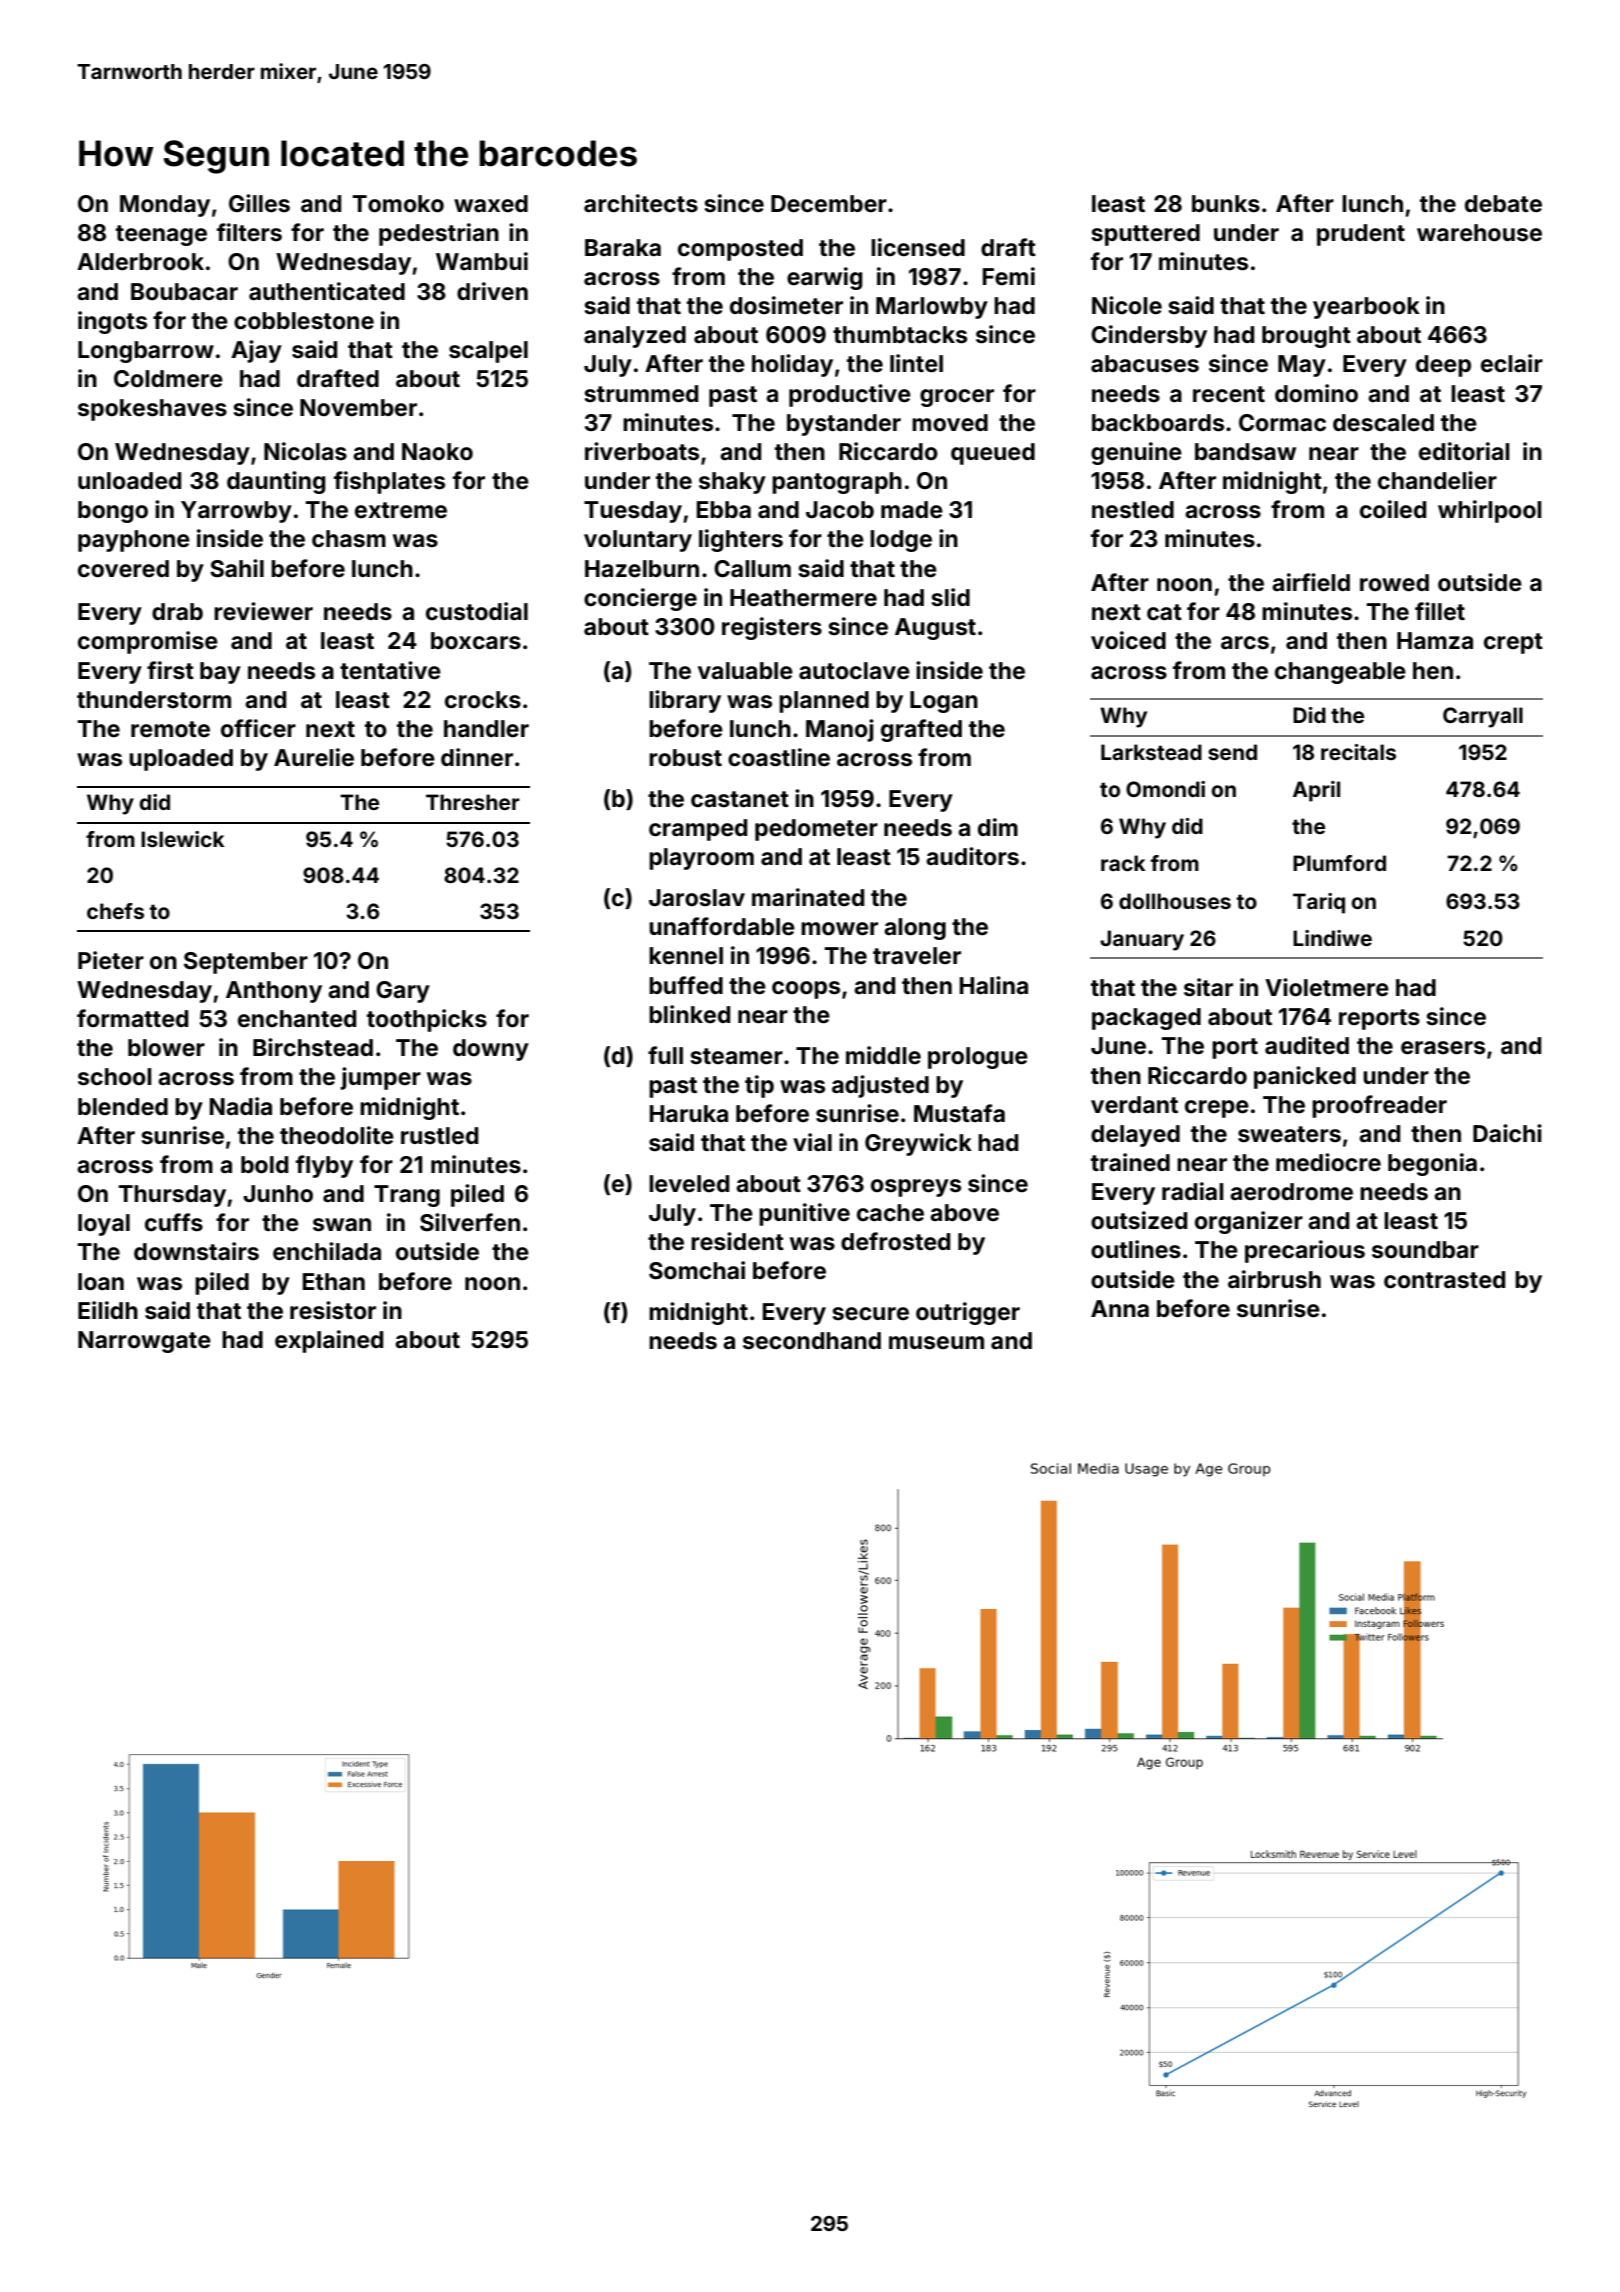  I want to click on Aurelie, so click(314, 757).
